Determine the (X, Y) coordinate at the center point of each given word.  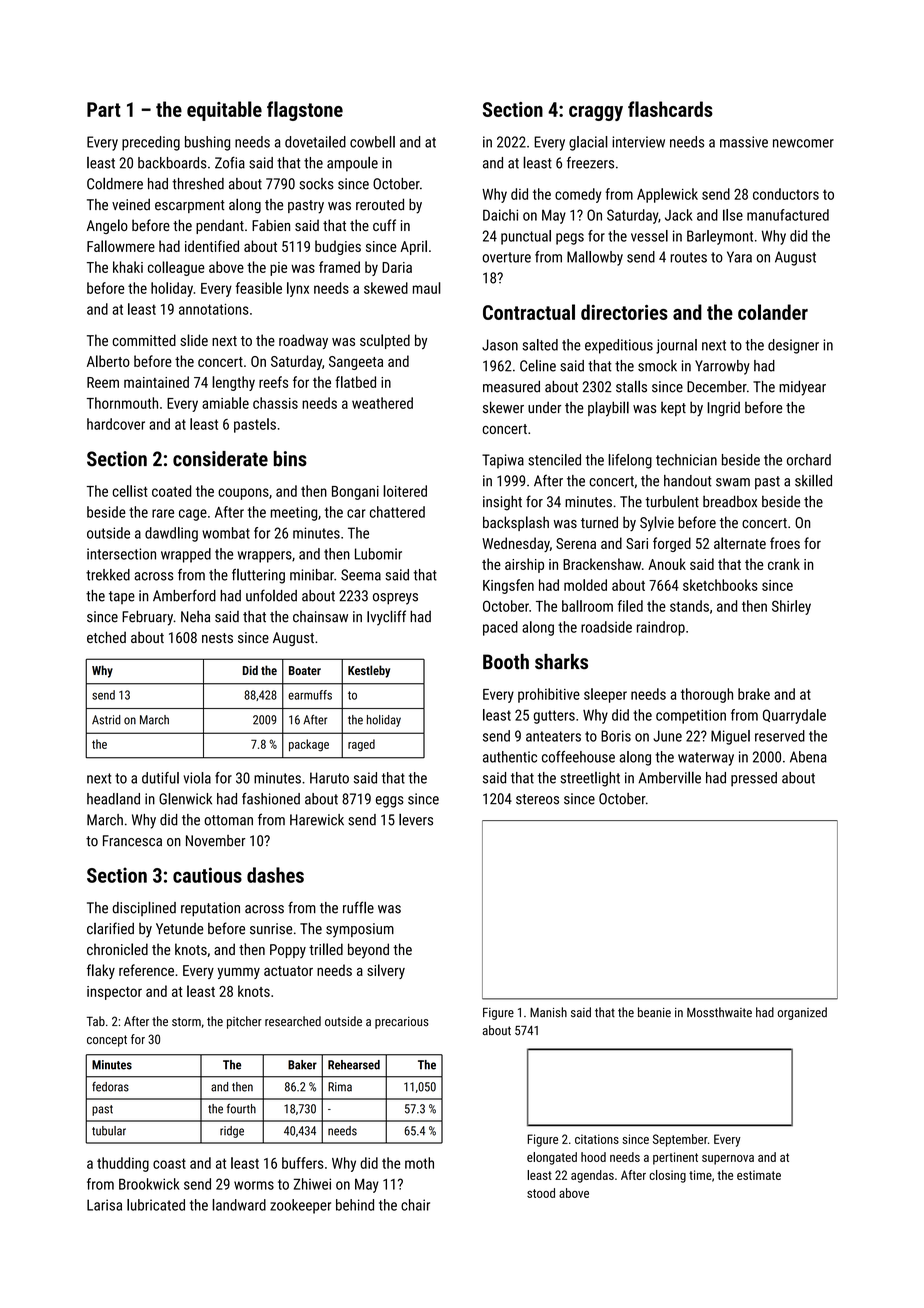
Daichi (500, 215)
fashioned (271, 799)
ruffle (358, 907)
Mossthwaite (719, 1012)
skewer (503, 407)
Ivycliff (386, 618)
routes (688, 257)
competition (691, 716)
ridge (232, 1132)
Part (104, 109)
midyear (802, 388)
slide (194, 340)
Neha (195, 617)
